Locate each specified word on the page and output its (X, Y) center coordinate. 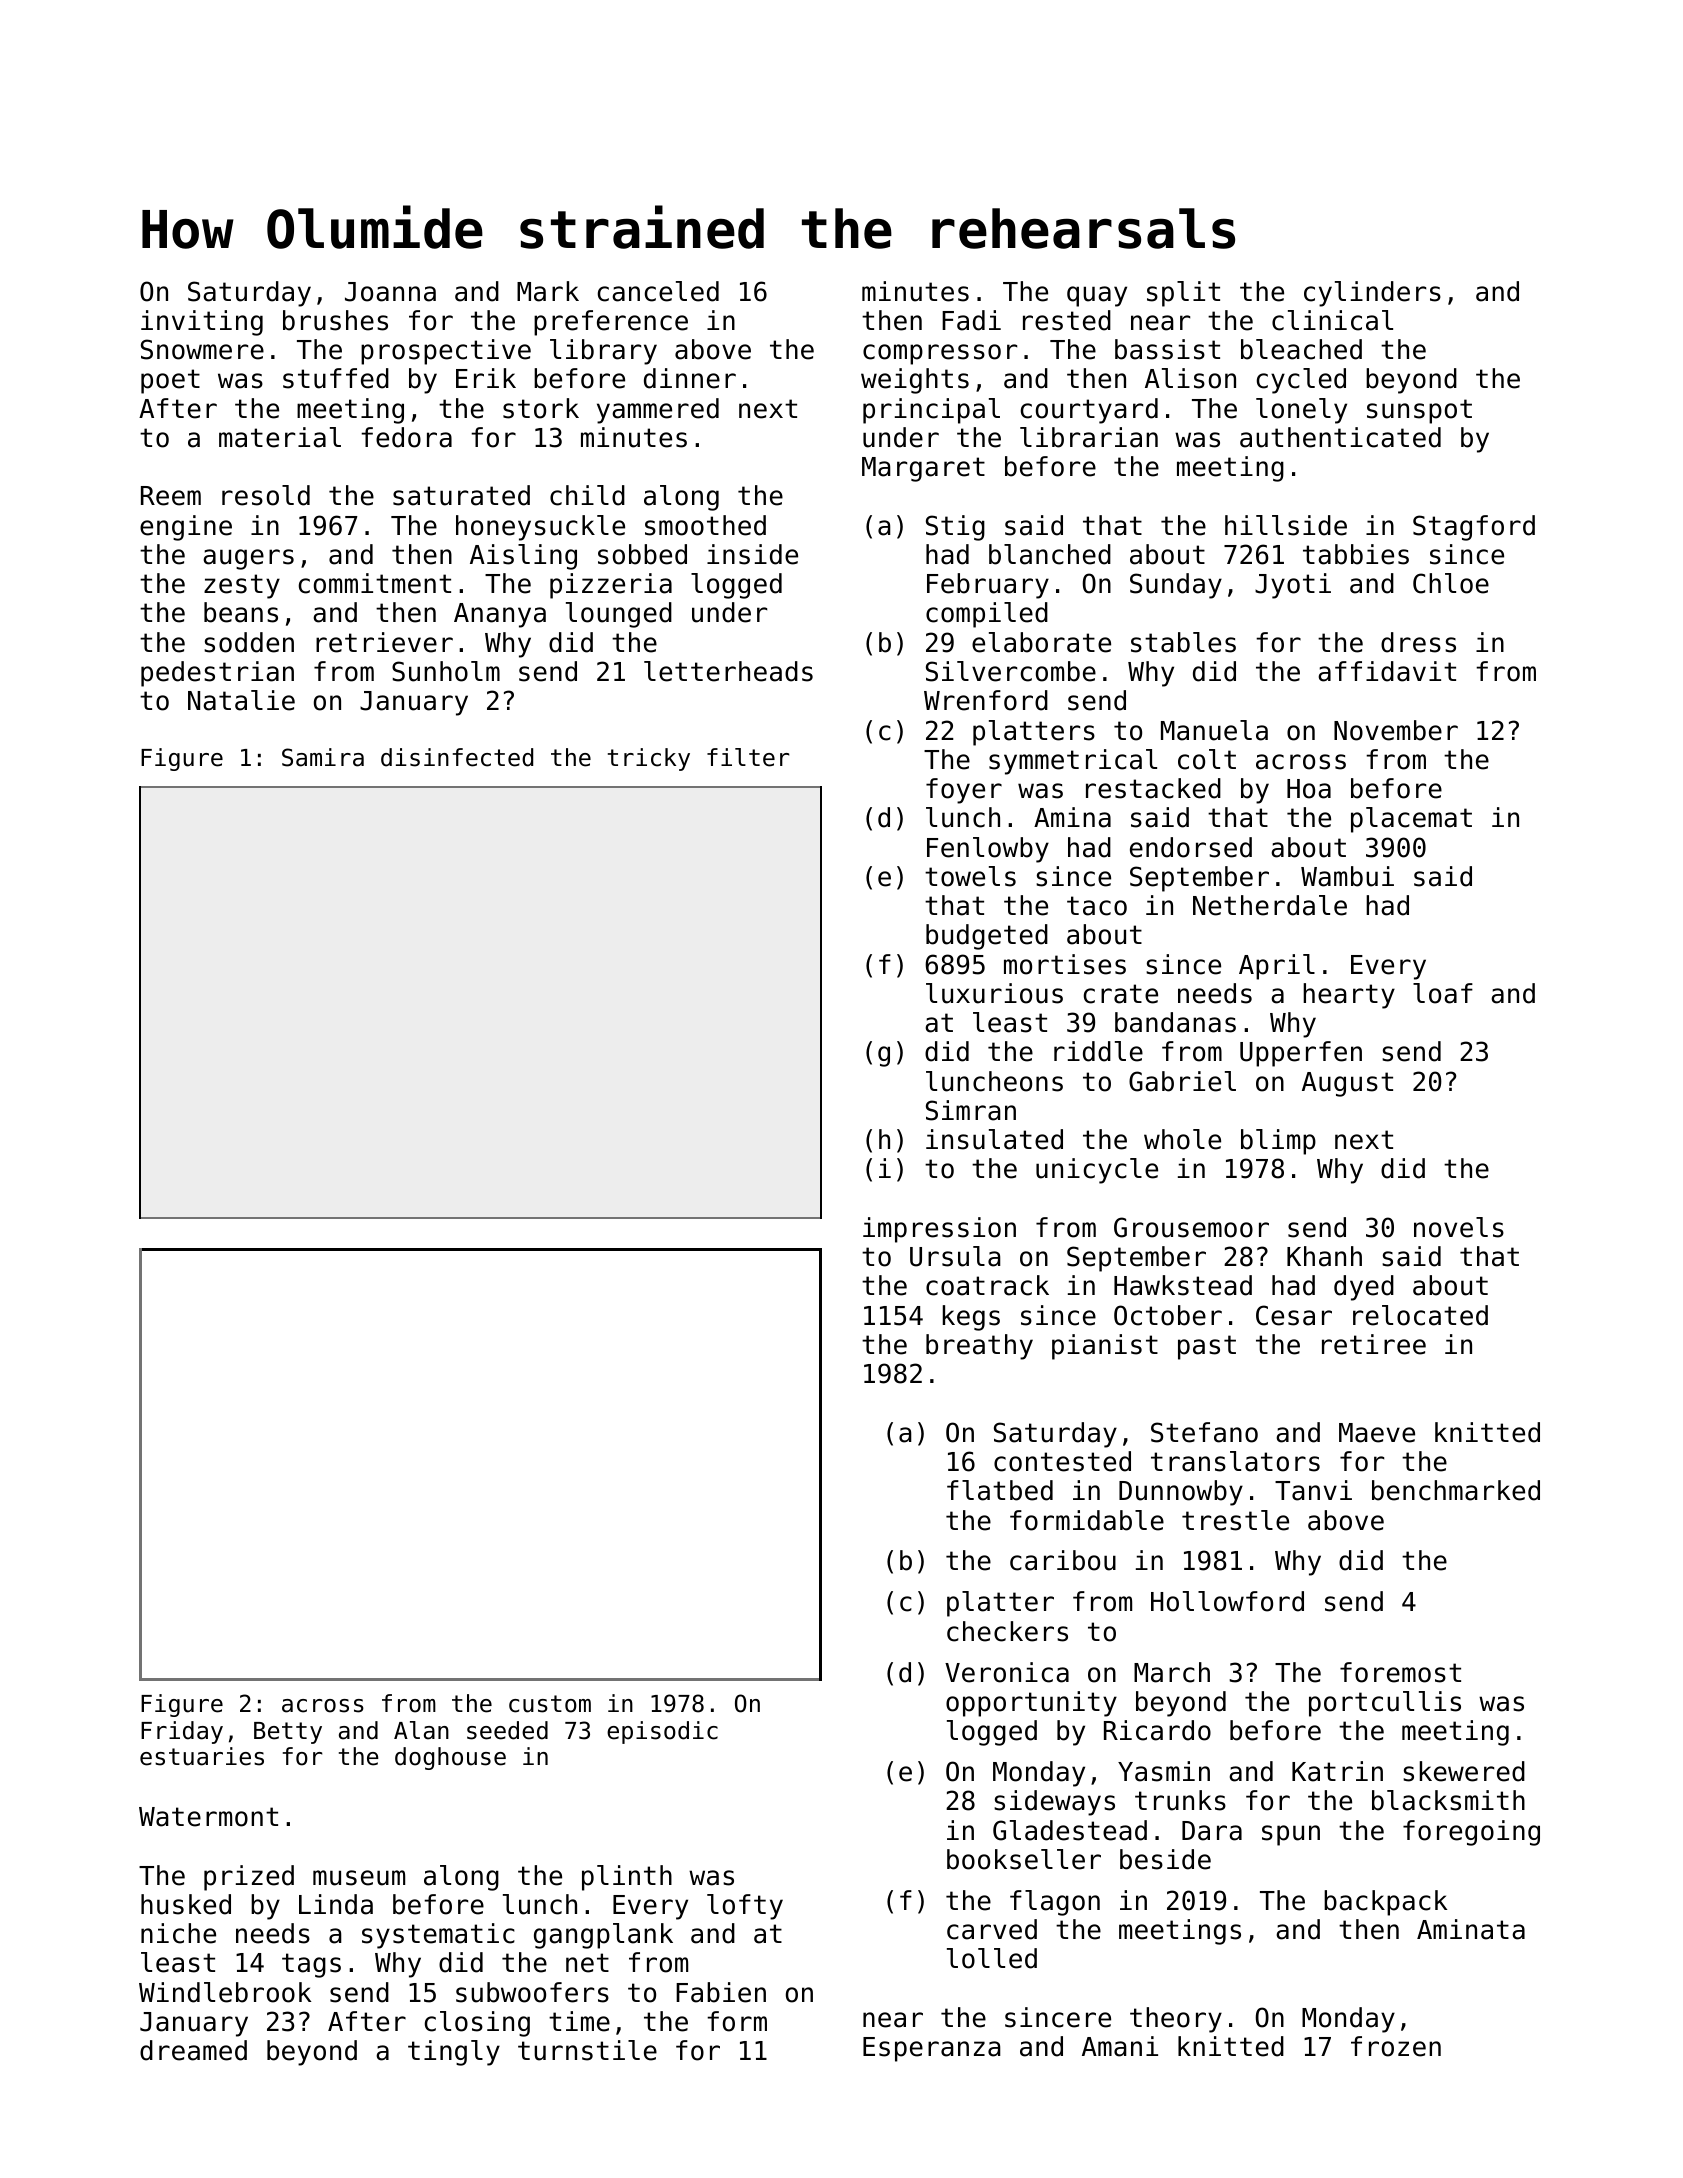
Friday (182, 1732)
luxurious (994, 993)
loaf (1443, 993)
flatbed (1000, 1490)
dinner (690, 378)
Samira (323, 757)
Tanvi (1313, 1490)
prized (249, 1878)
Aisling (523, 557)
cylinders (1372, 294)
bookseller (1024, 1859)
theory (1176, 2020)
